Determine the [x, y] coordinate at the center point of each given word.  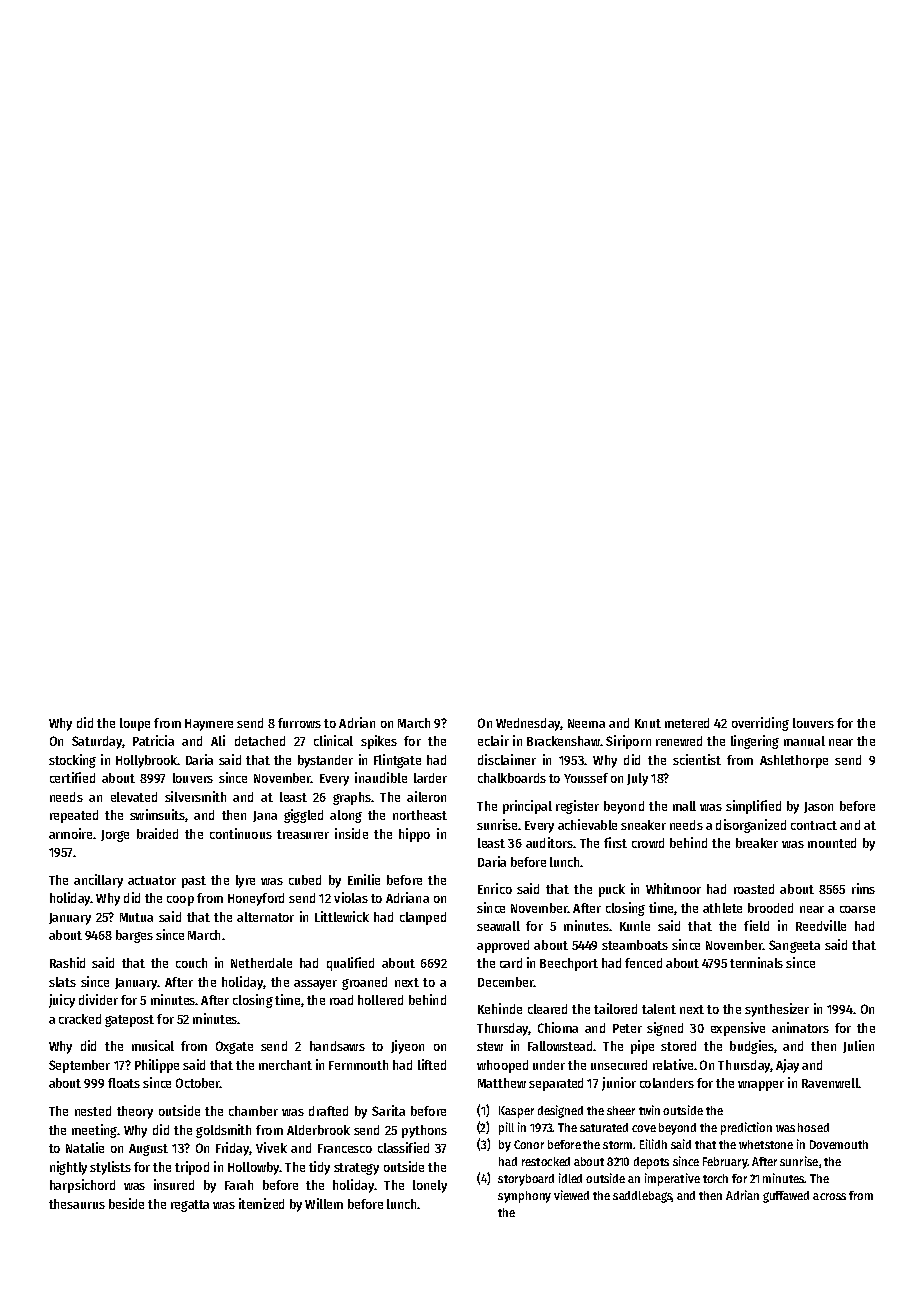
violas [351, 897]
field [756, 925]
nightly [68, 1168]
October [198, 1083]
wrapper [761, 1086]
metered [687, 723]
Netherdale [261, 963]
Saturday [97, 742]
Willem [324, 1203]
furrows [299, 723]
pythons [424, 1131]
